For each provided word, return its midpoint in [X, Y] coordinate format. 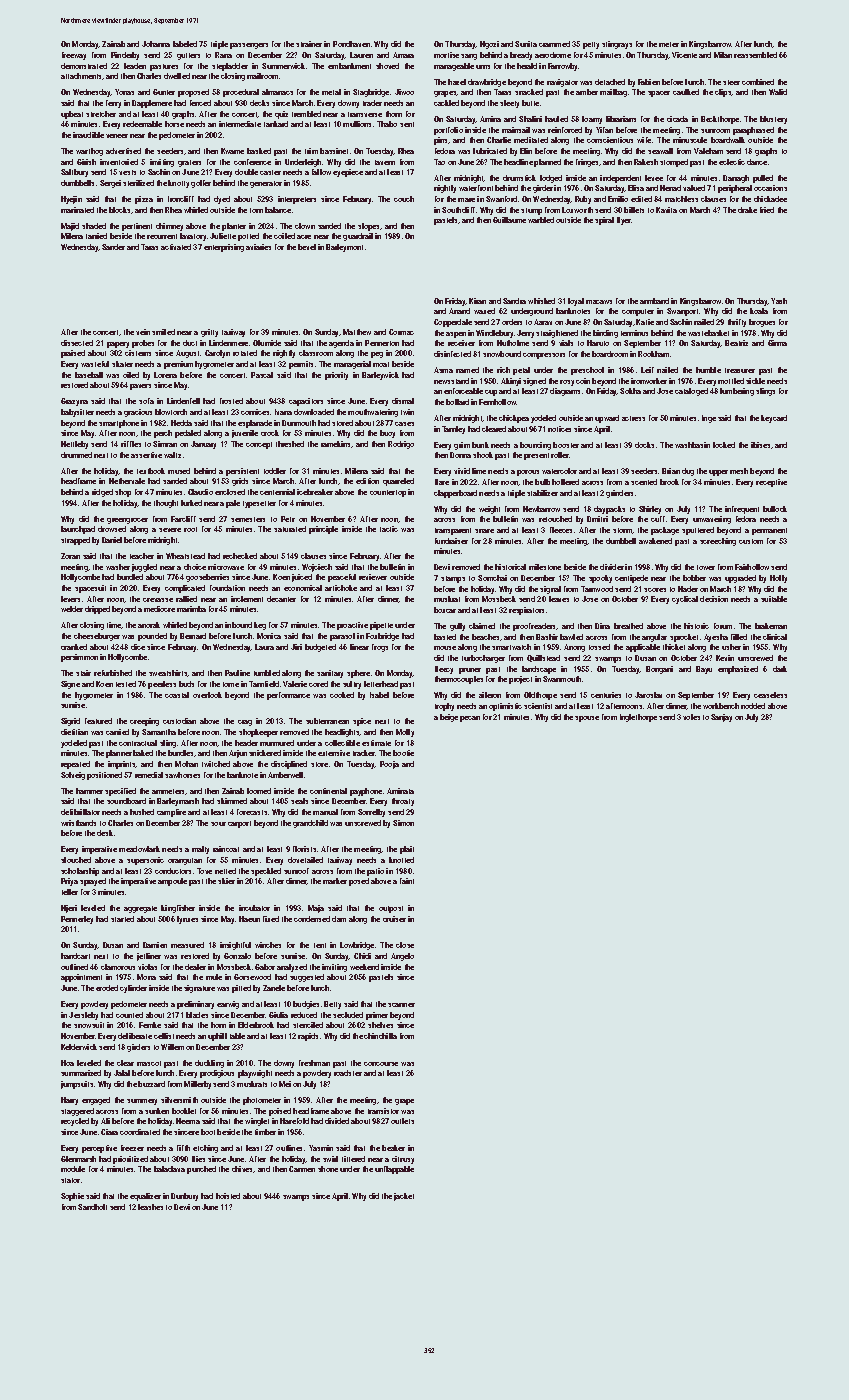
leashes [150, 1207]
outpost [391, 909]
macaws [599, 302]
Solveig [73, 776]
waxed [484, 311]
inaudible [88, 135]
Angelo [402, 957]
